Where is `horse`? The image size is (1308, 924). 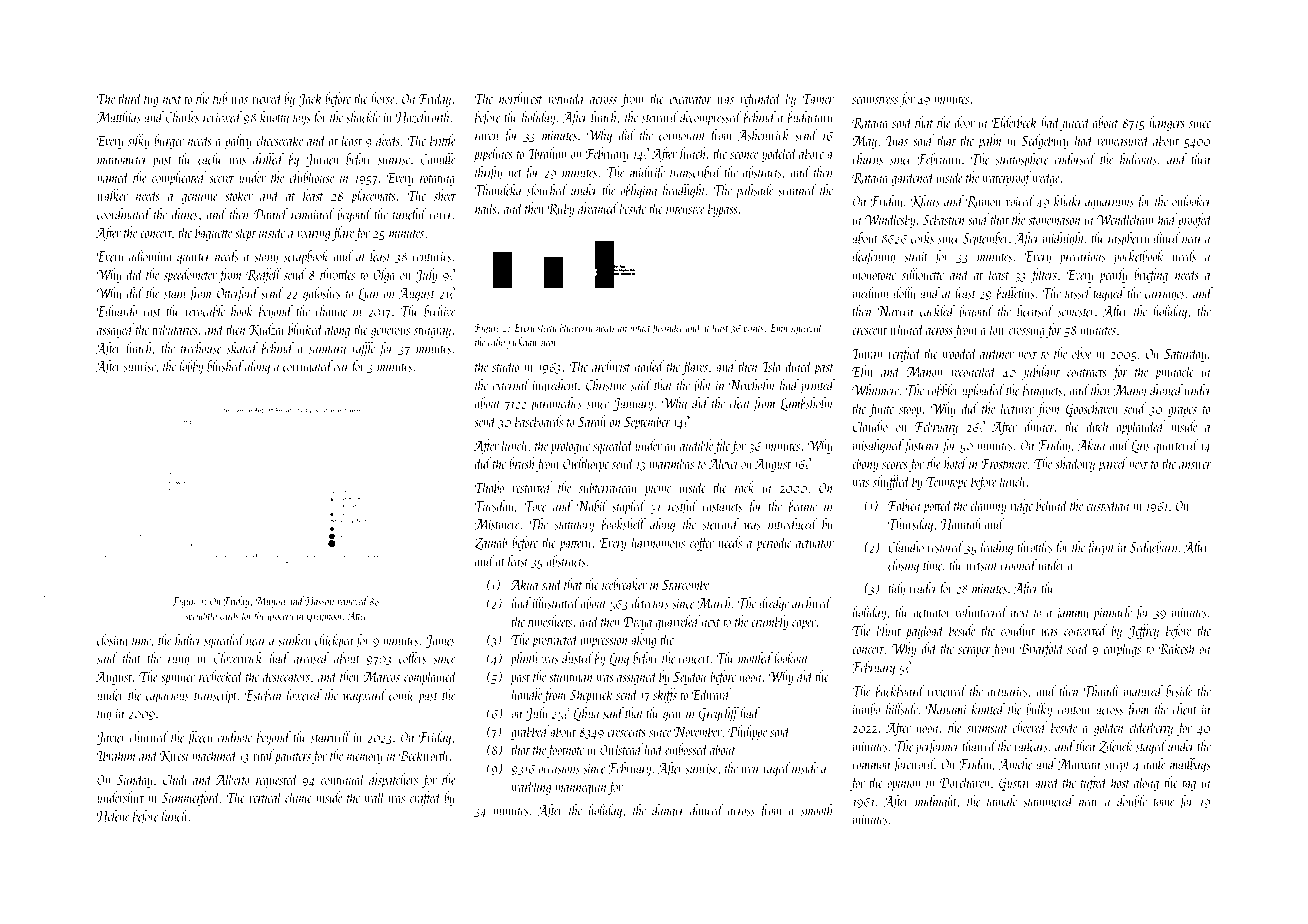
horse is located at coordinates (383, 98).
